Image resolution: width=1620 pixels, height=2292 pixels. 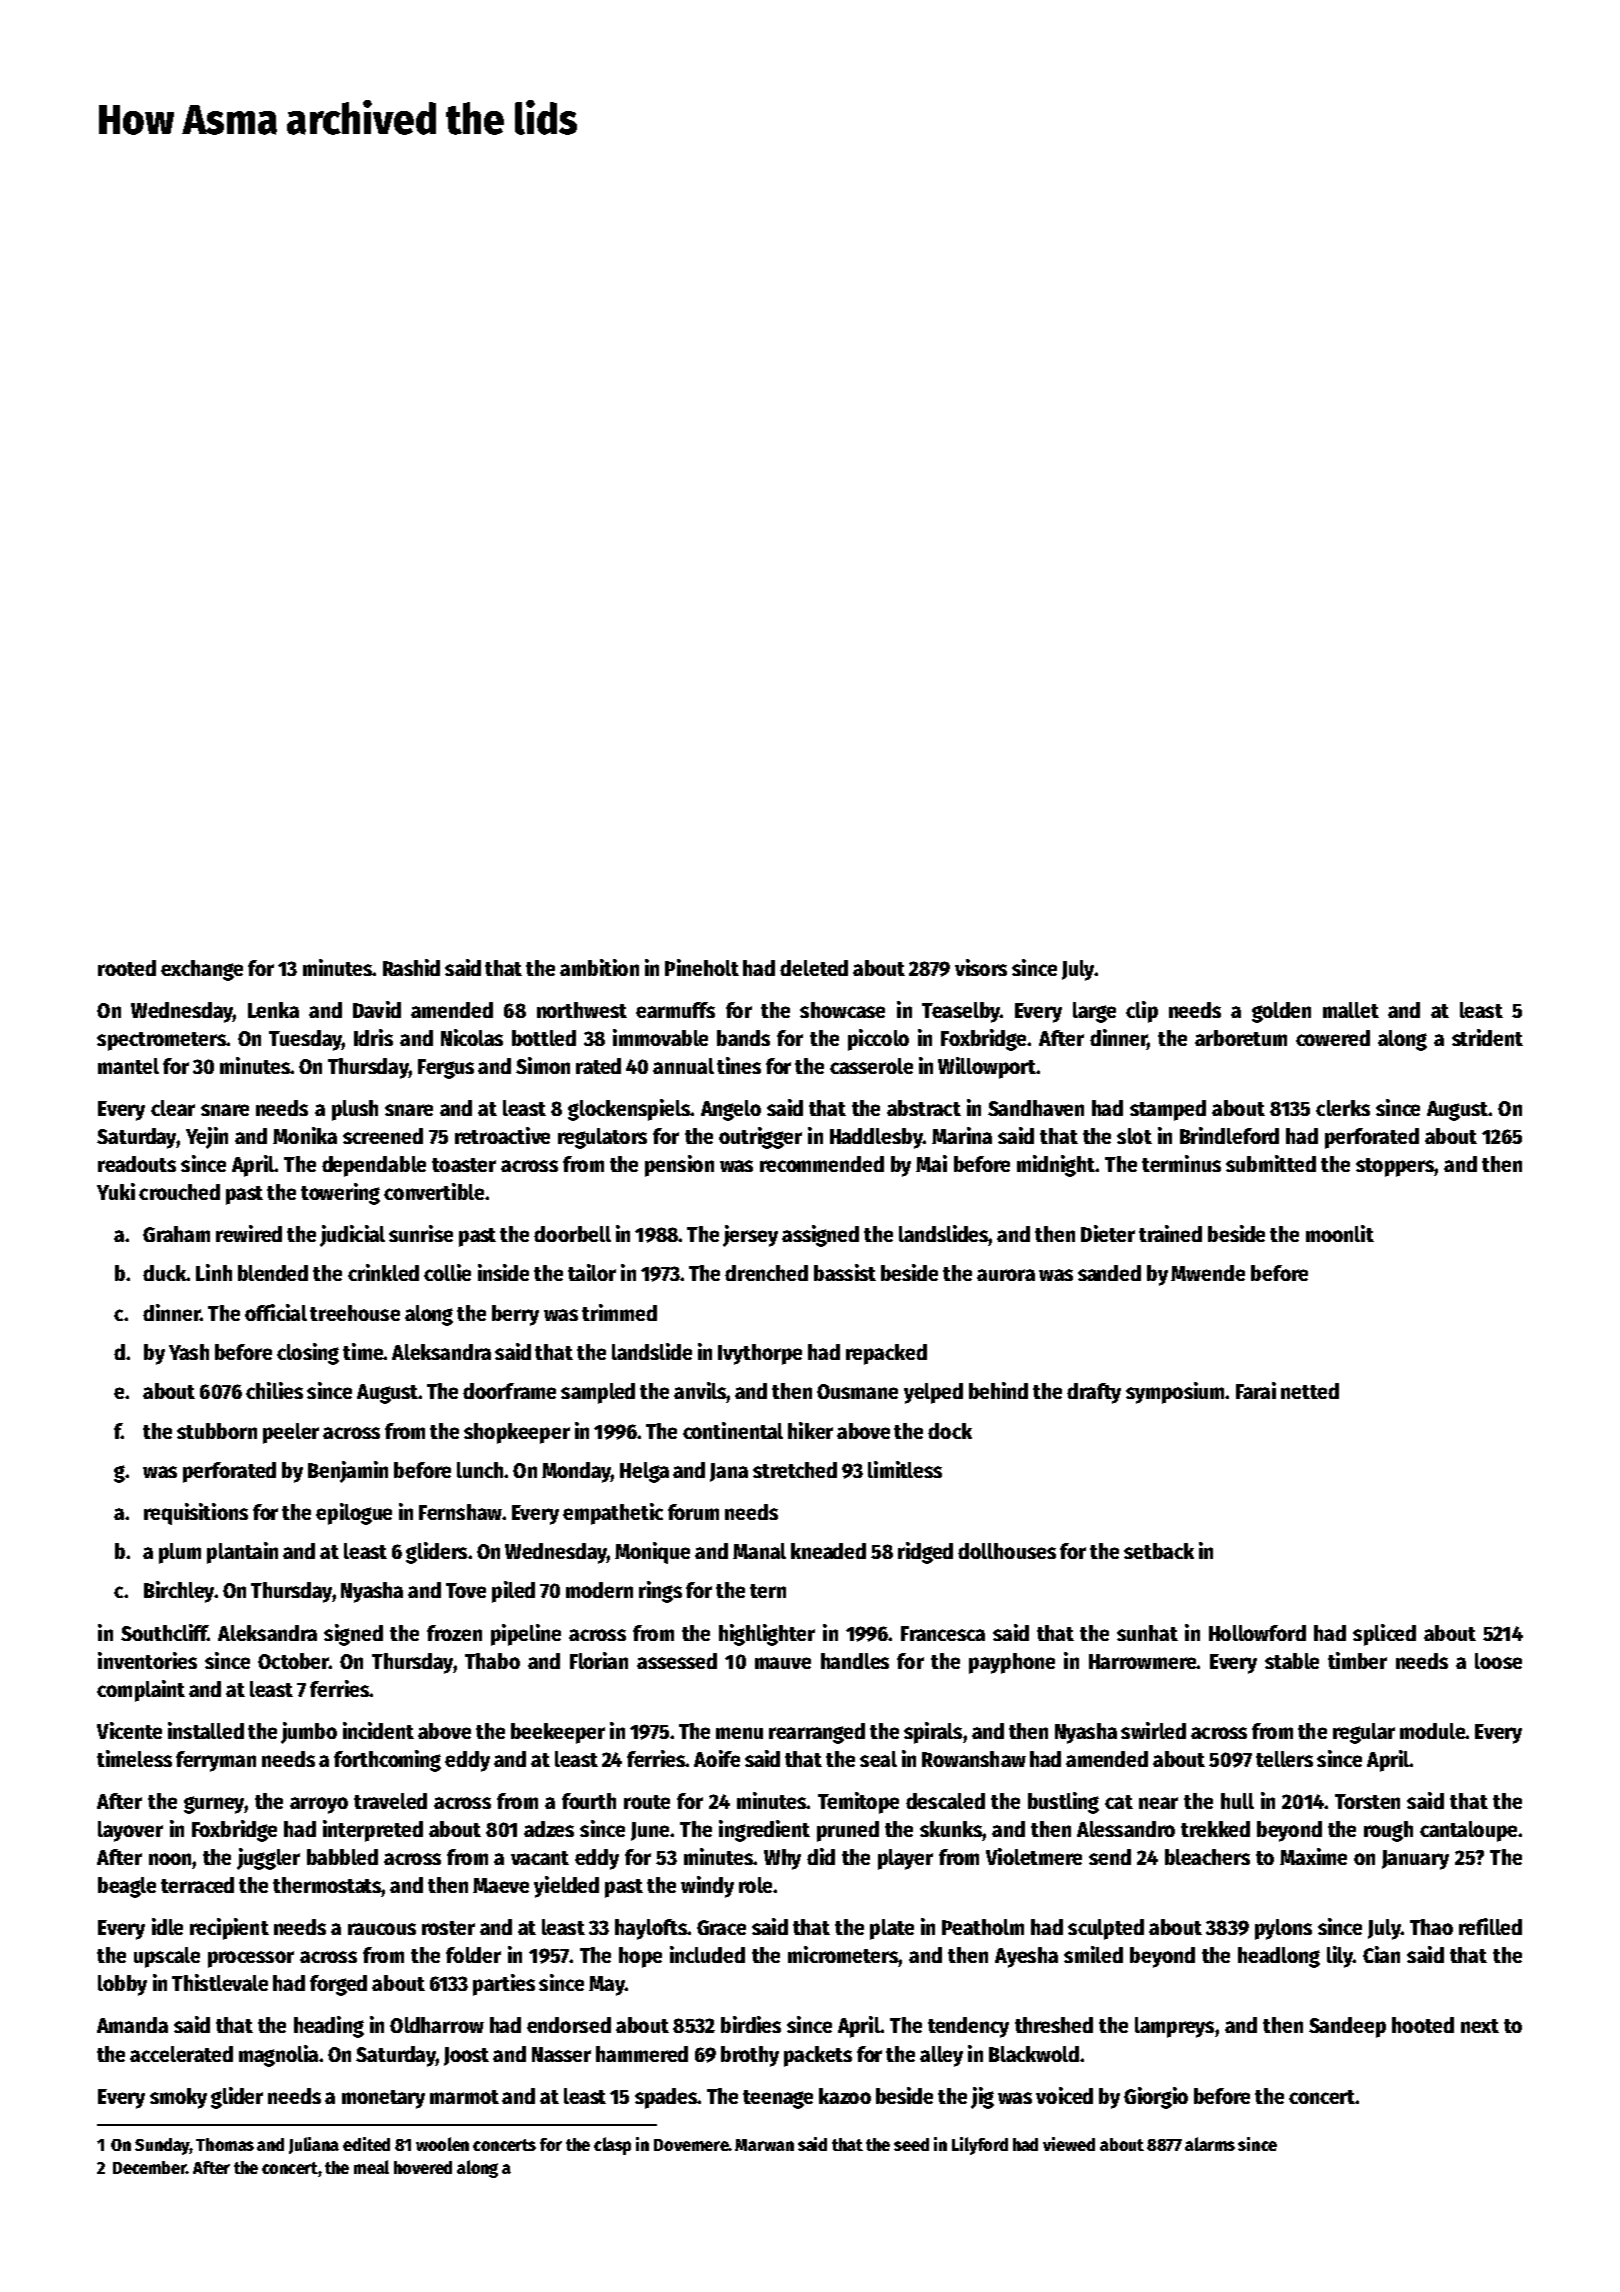 What do you see at coordinates (1384, 1635) in the screenshot?
I see `spliced` at bounding box center [1384, 1635].
